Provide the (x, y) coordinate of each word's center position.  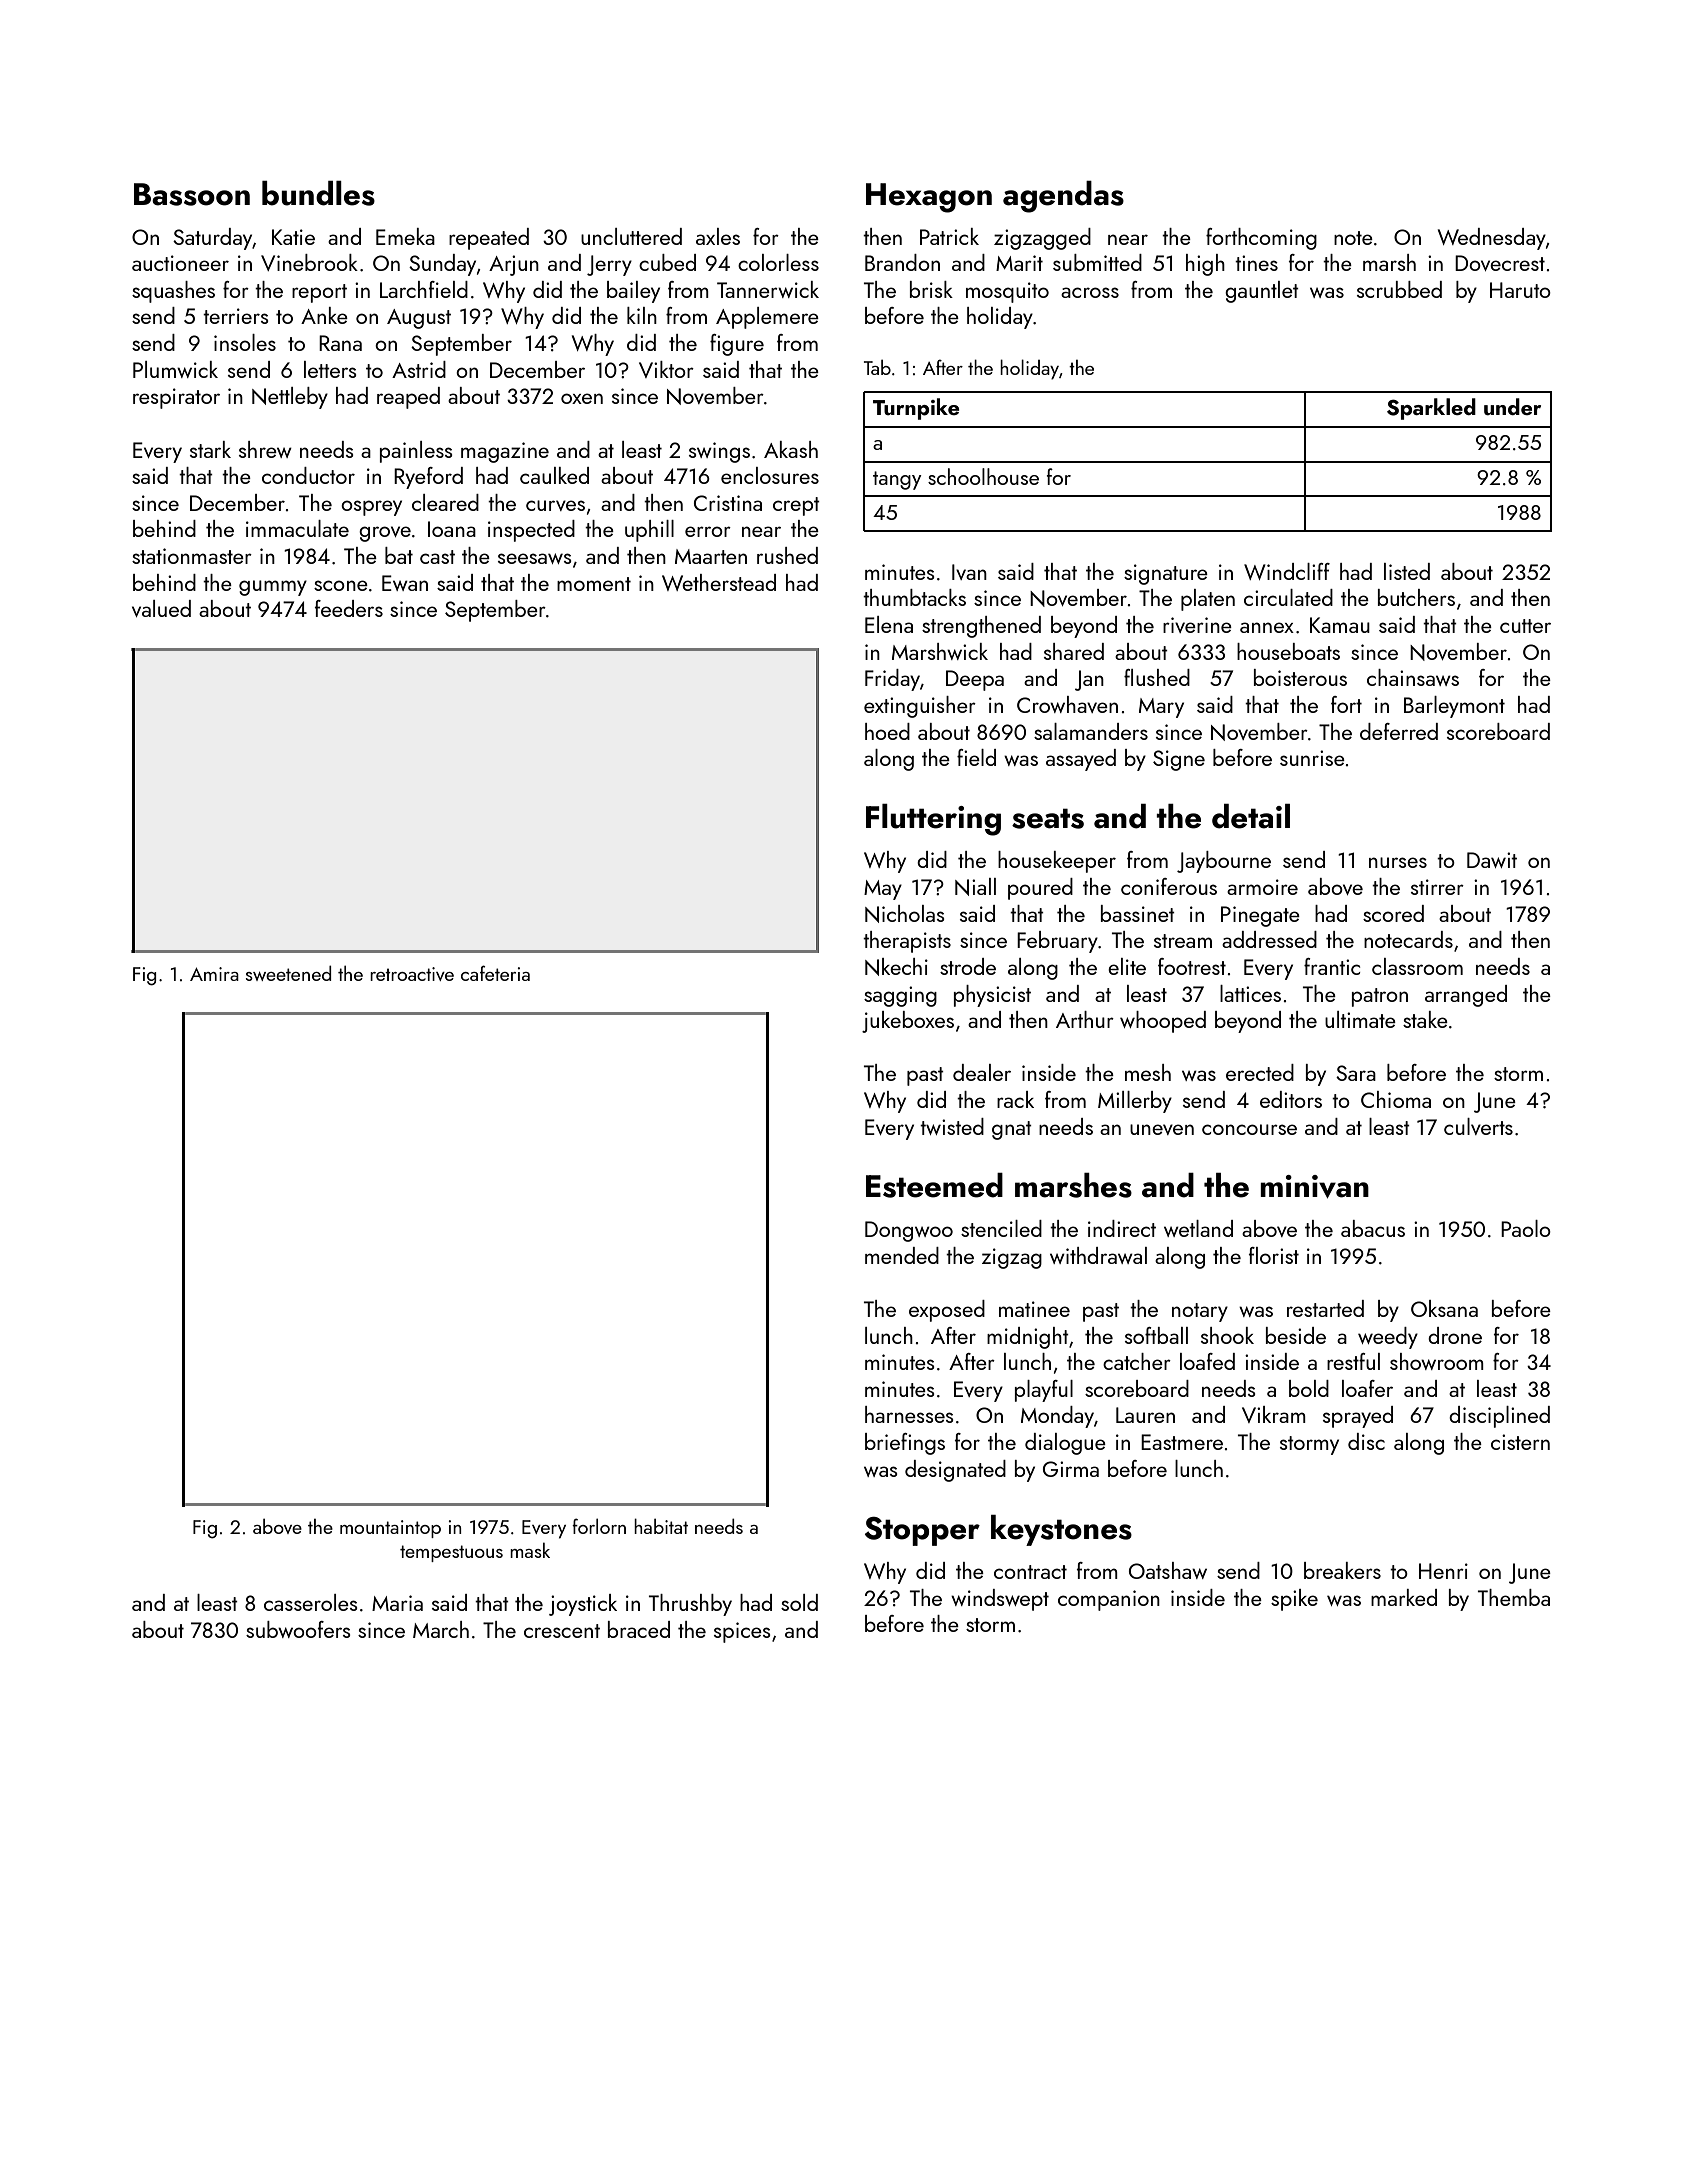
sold (799, 1602)
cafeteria (495, 973)
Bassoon (192, 194)
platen (1208, 600)
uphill (649, 531)
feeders (349, 608)
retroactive (412, 974)
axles (718, 236)
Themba (1514, 1597)
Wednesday (1492, 239)
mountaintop (390, 1529)
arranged (1466, 996)
